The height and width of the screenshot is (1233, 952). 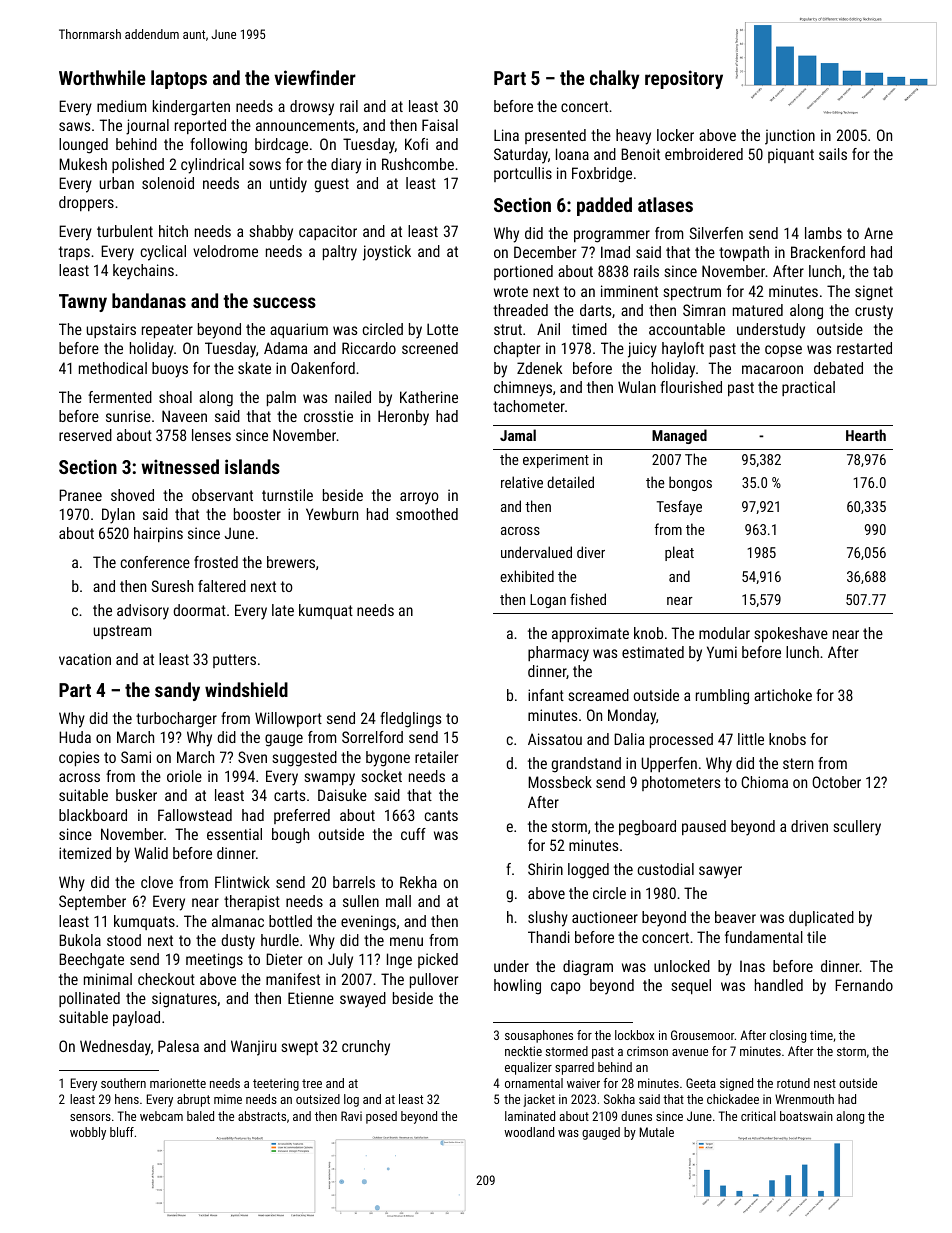 I want to click on stood, so click(x=124, y=940).
